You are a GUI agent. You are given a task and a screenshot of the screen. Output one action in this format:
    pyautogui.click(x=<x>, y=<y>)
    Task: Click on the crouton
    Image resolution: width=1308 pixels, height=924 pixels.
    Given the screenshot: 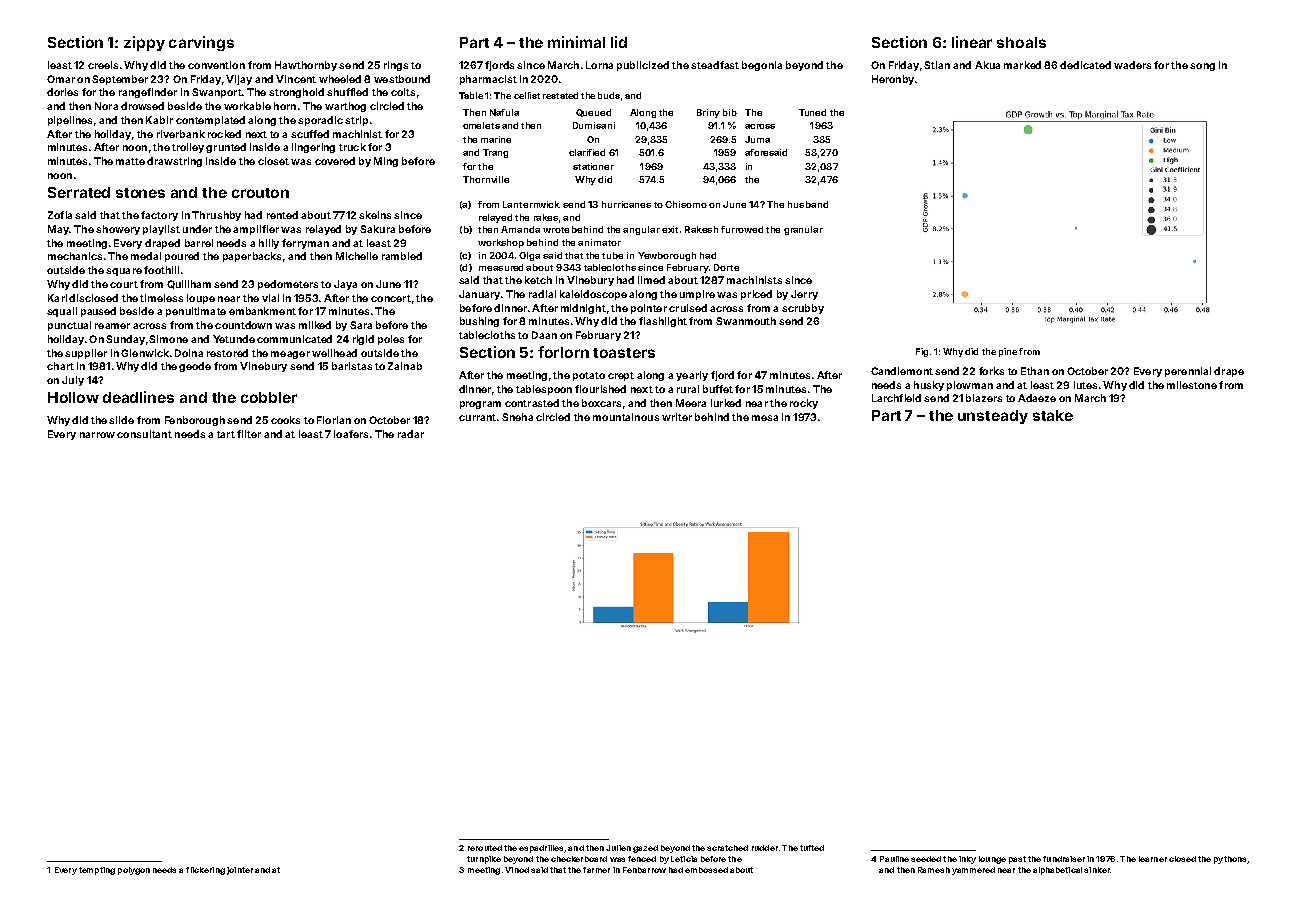 What is the action you would take?
    pyautogui.click(x=260, y=193)
